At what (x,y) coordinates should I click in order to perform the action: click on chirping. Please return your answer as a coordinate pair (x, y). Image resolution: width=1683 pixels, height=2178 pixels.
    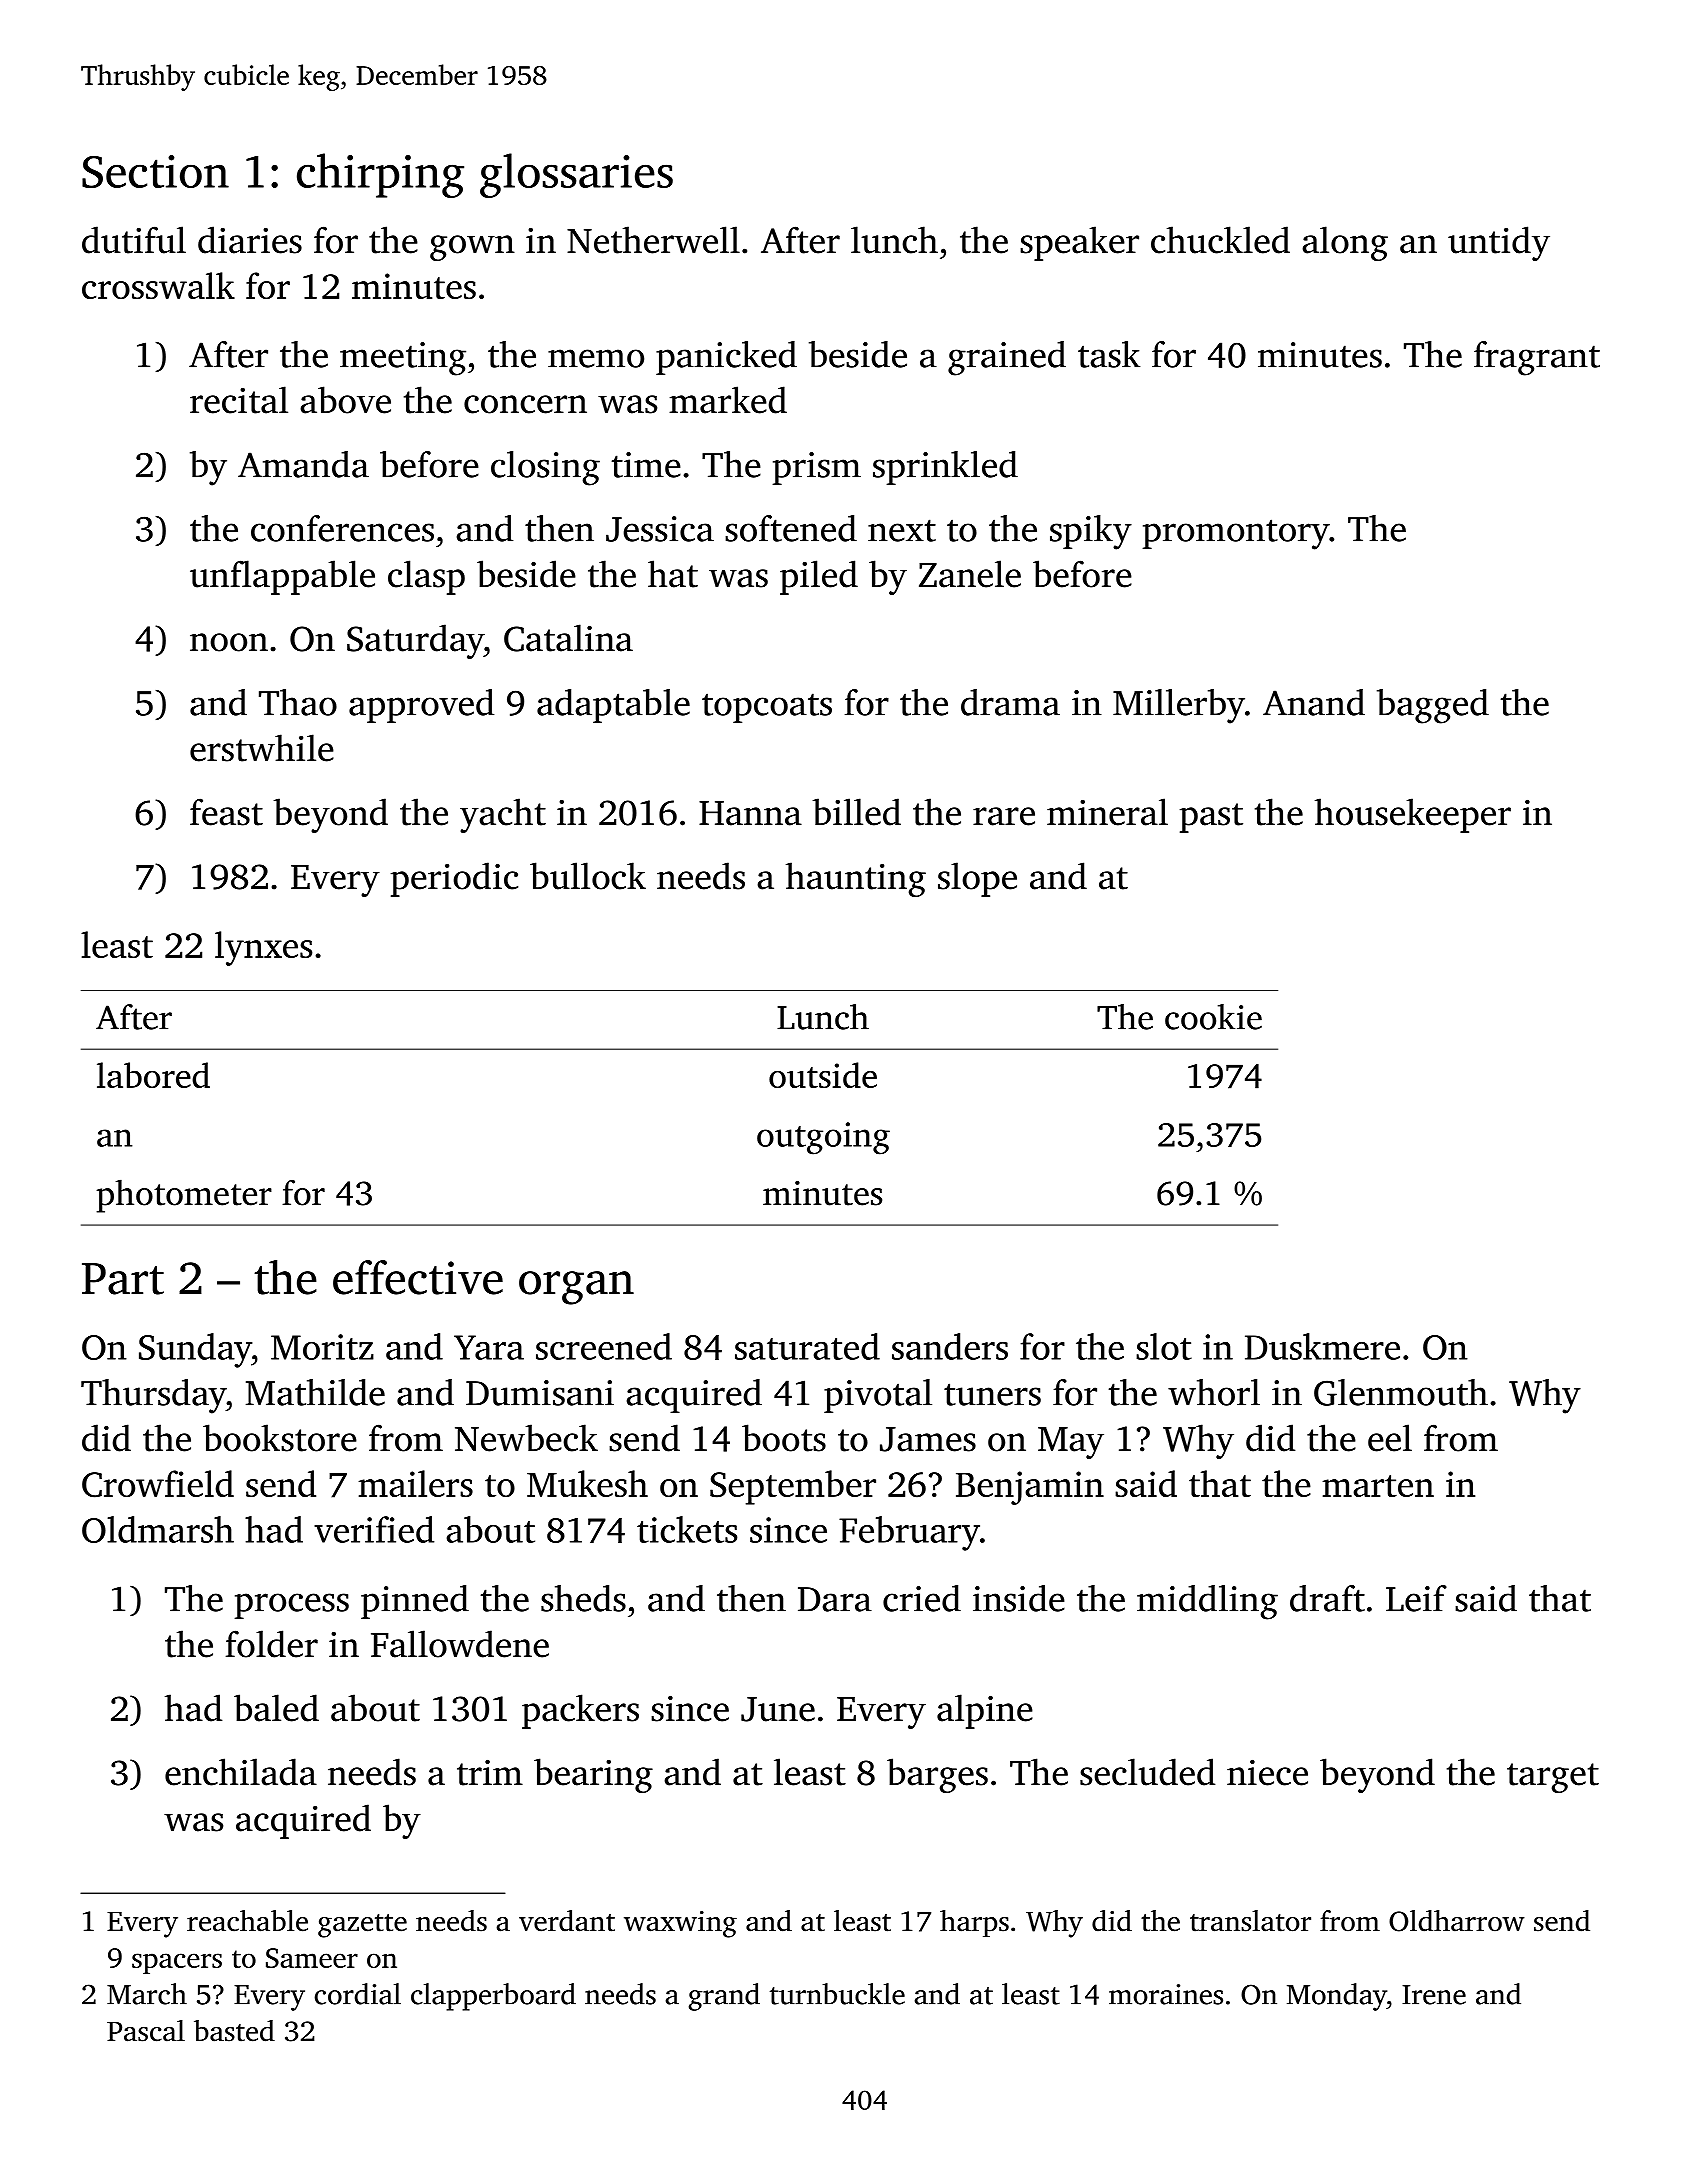
    Looking at the image, I should click on (380, 175).
